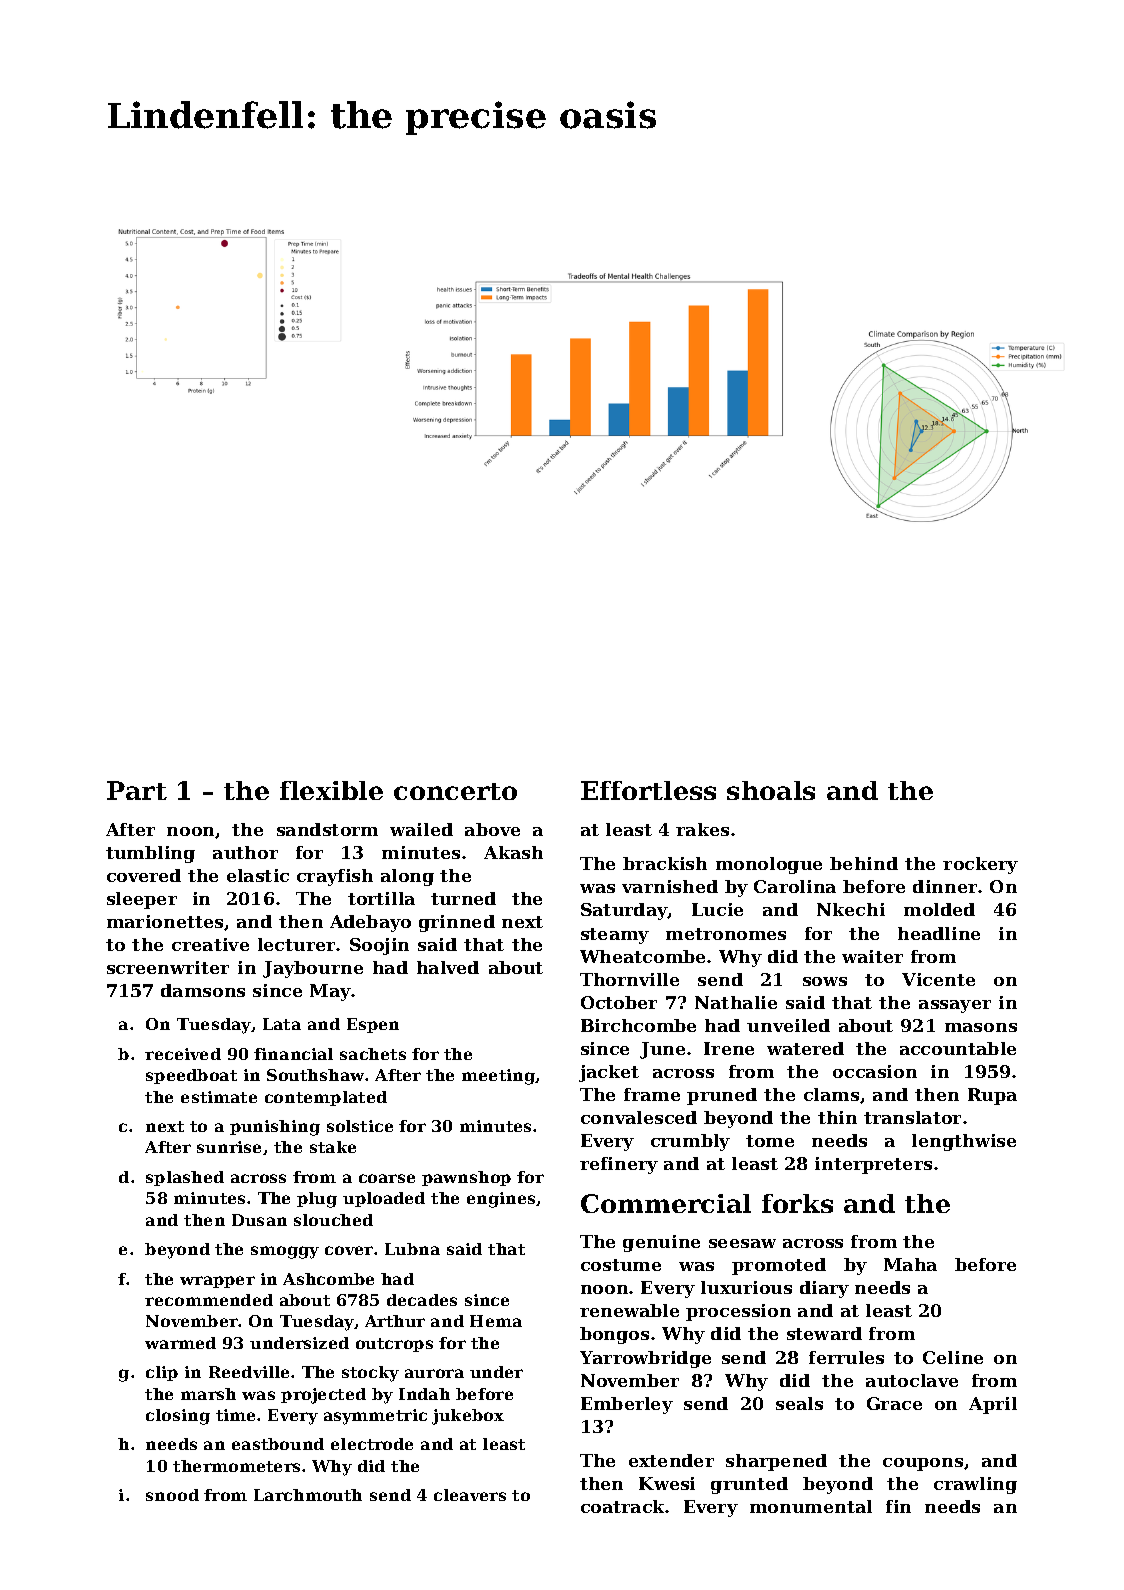 The width and height of the screenshot is (1124, 1590). Describe the element at coordinates (168, 967) in the screenshot. I see `screenwriter` at that location.
